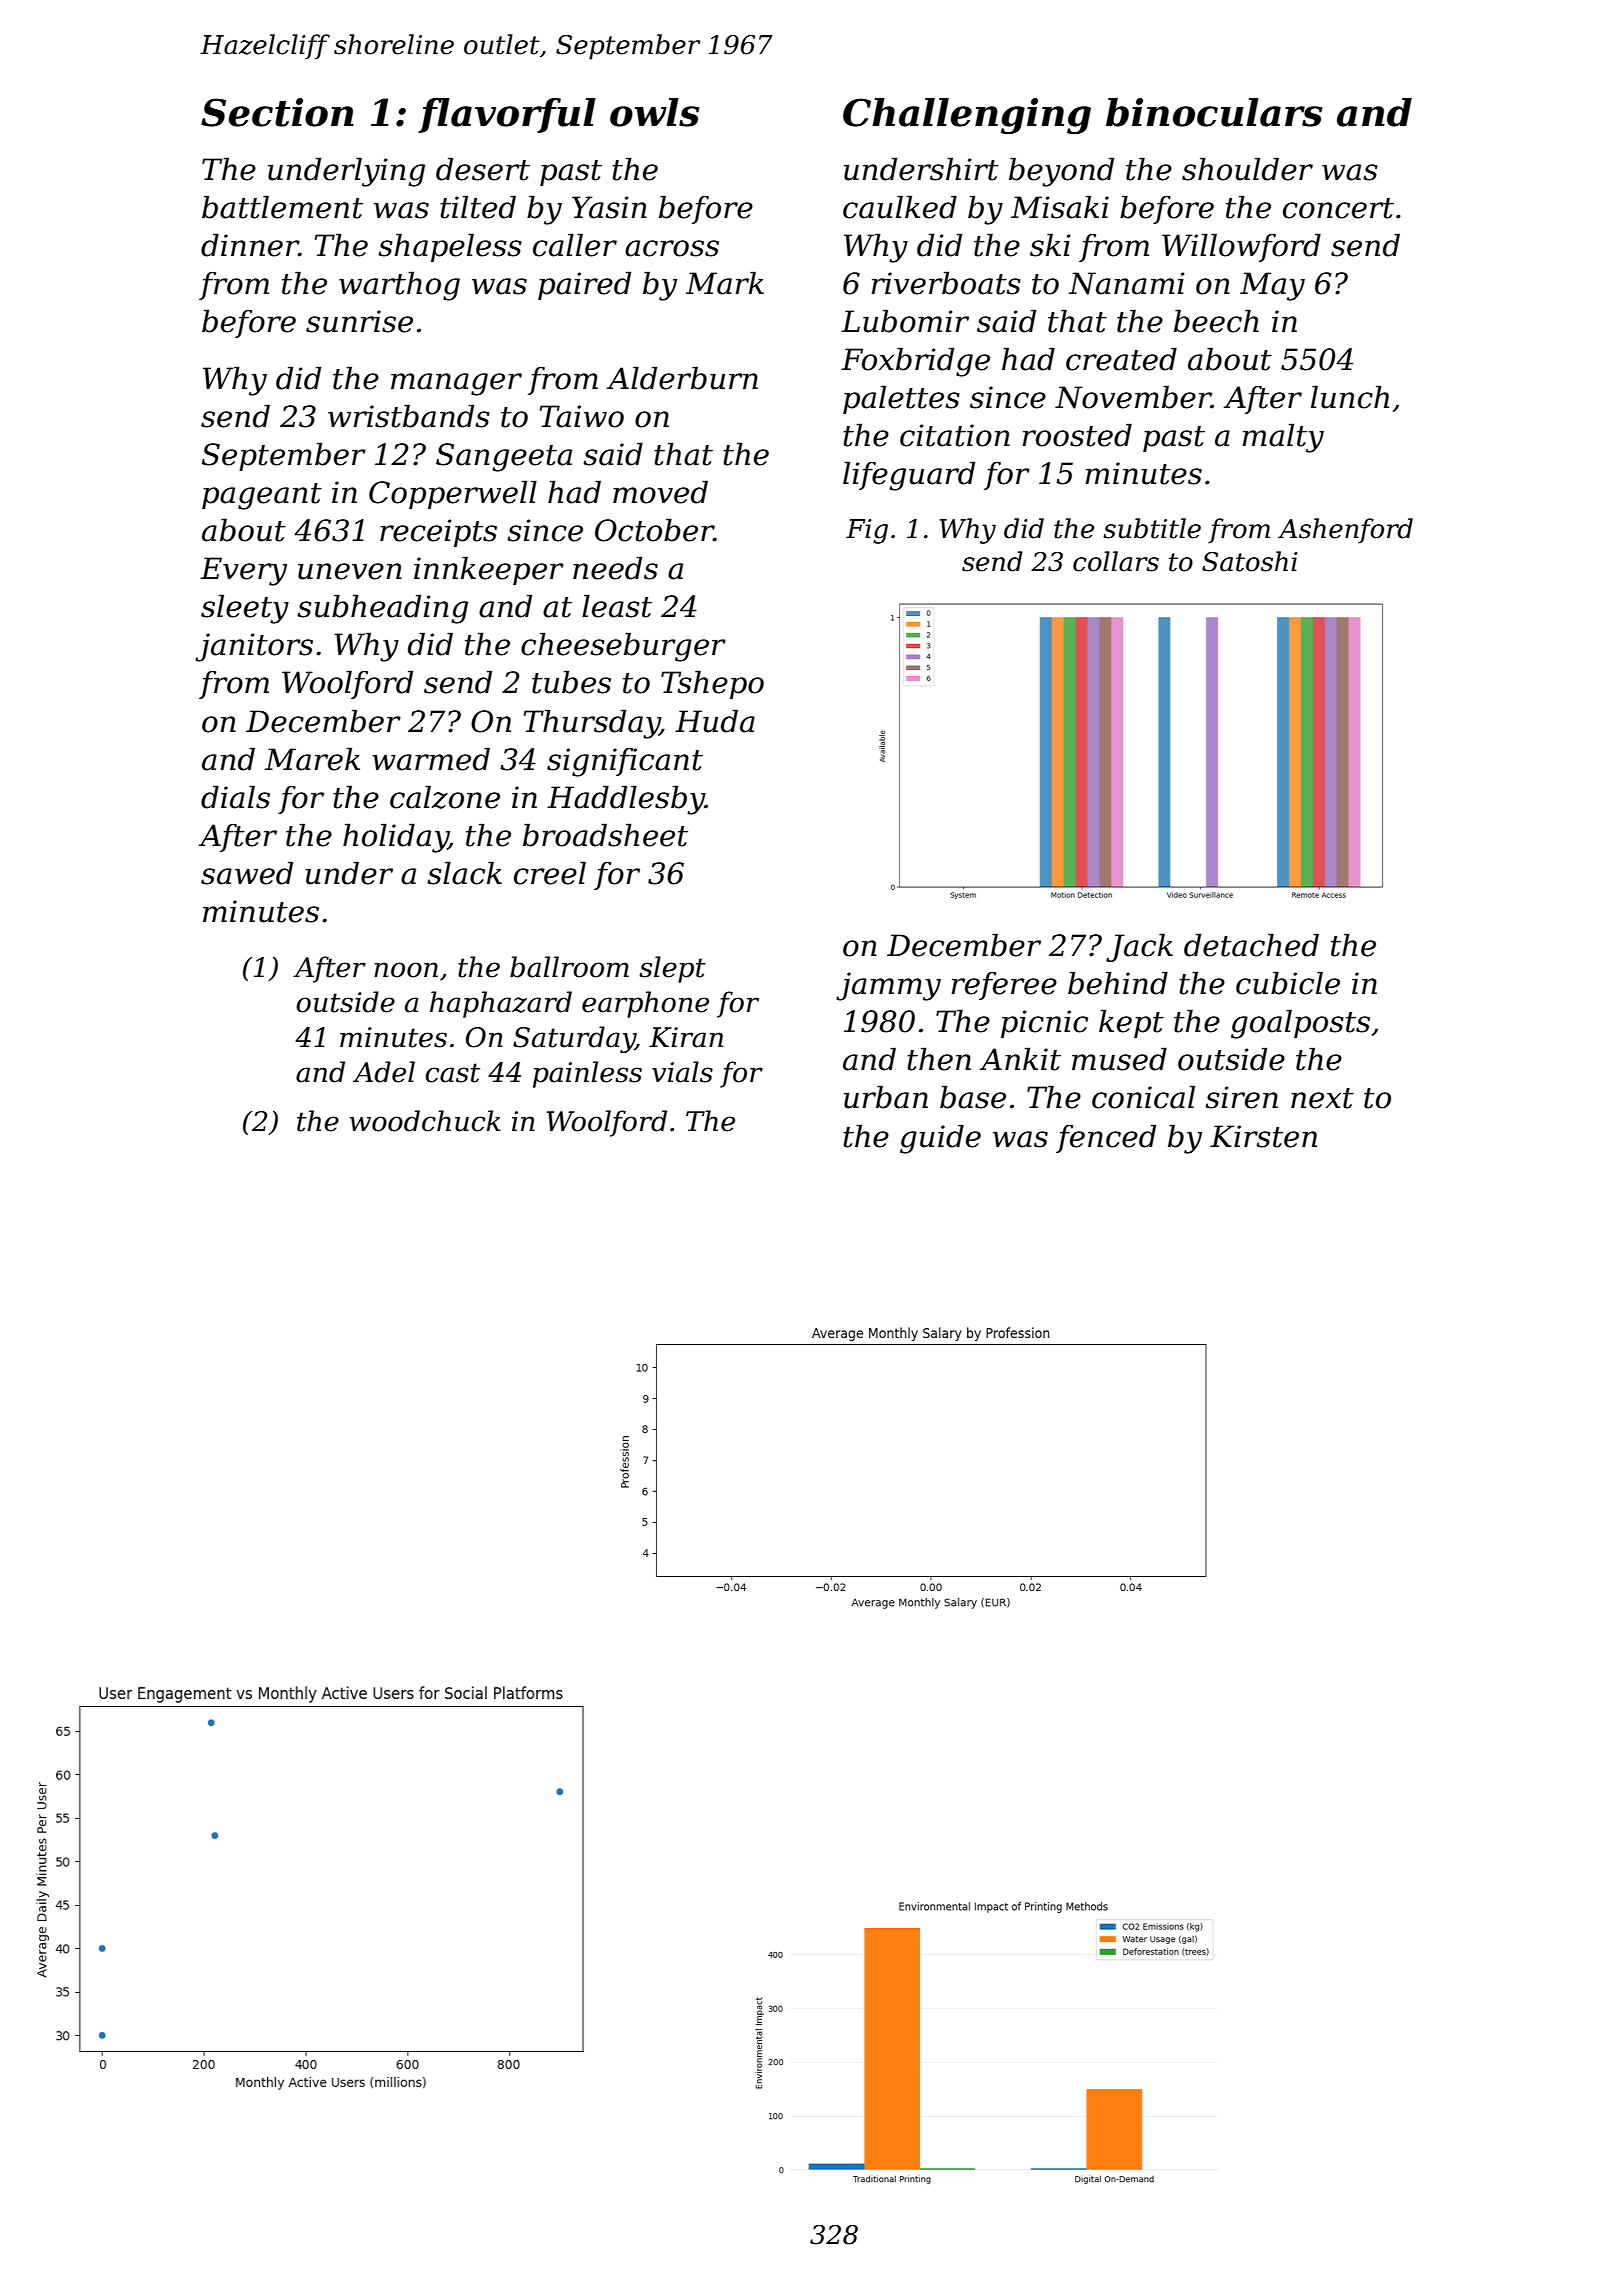 This image has width=1620, height=2292. I want to click on beech, so click(1216, 321).
